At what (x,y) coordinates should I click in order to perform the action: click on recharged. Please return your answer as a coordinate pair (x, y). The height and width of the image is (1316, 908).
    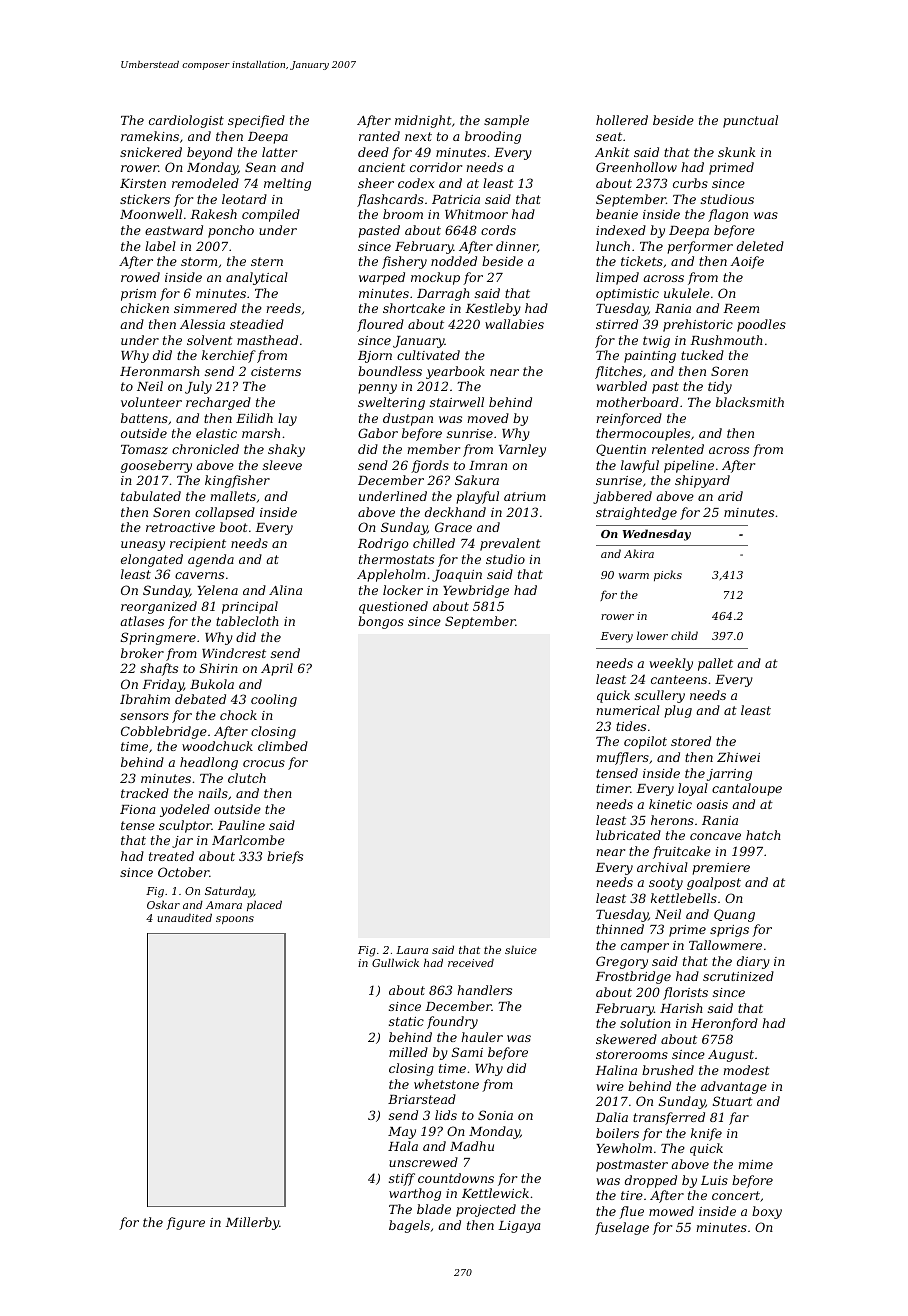
    Looking at the image, I should click on (218, 403).
